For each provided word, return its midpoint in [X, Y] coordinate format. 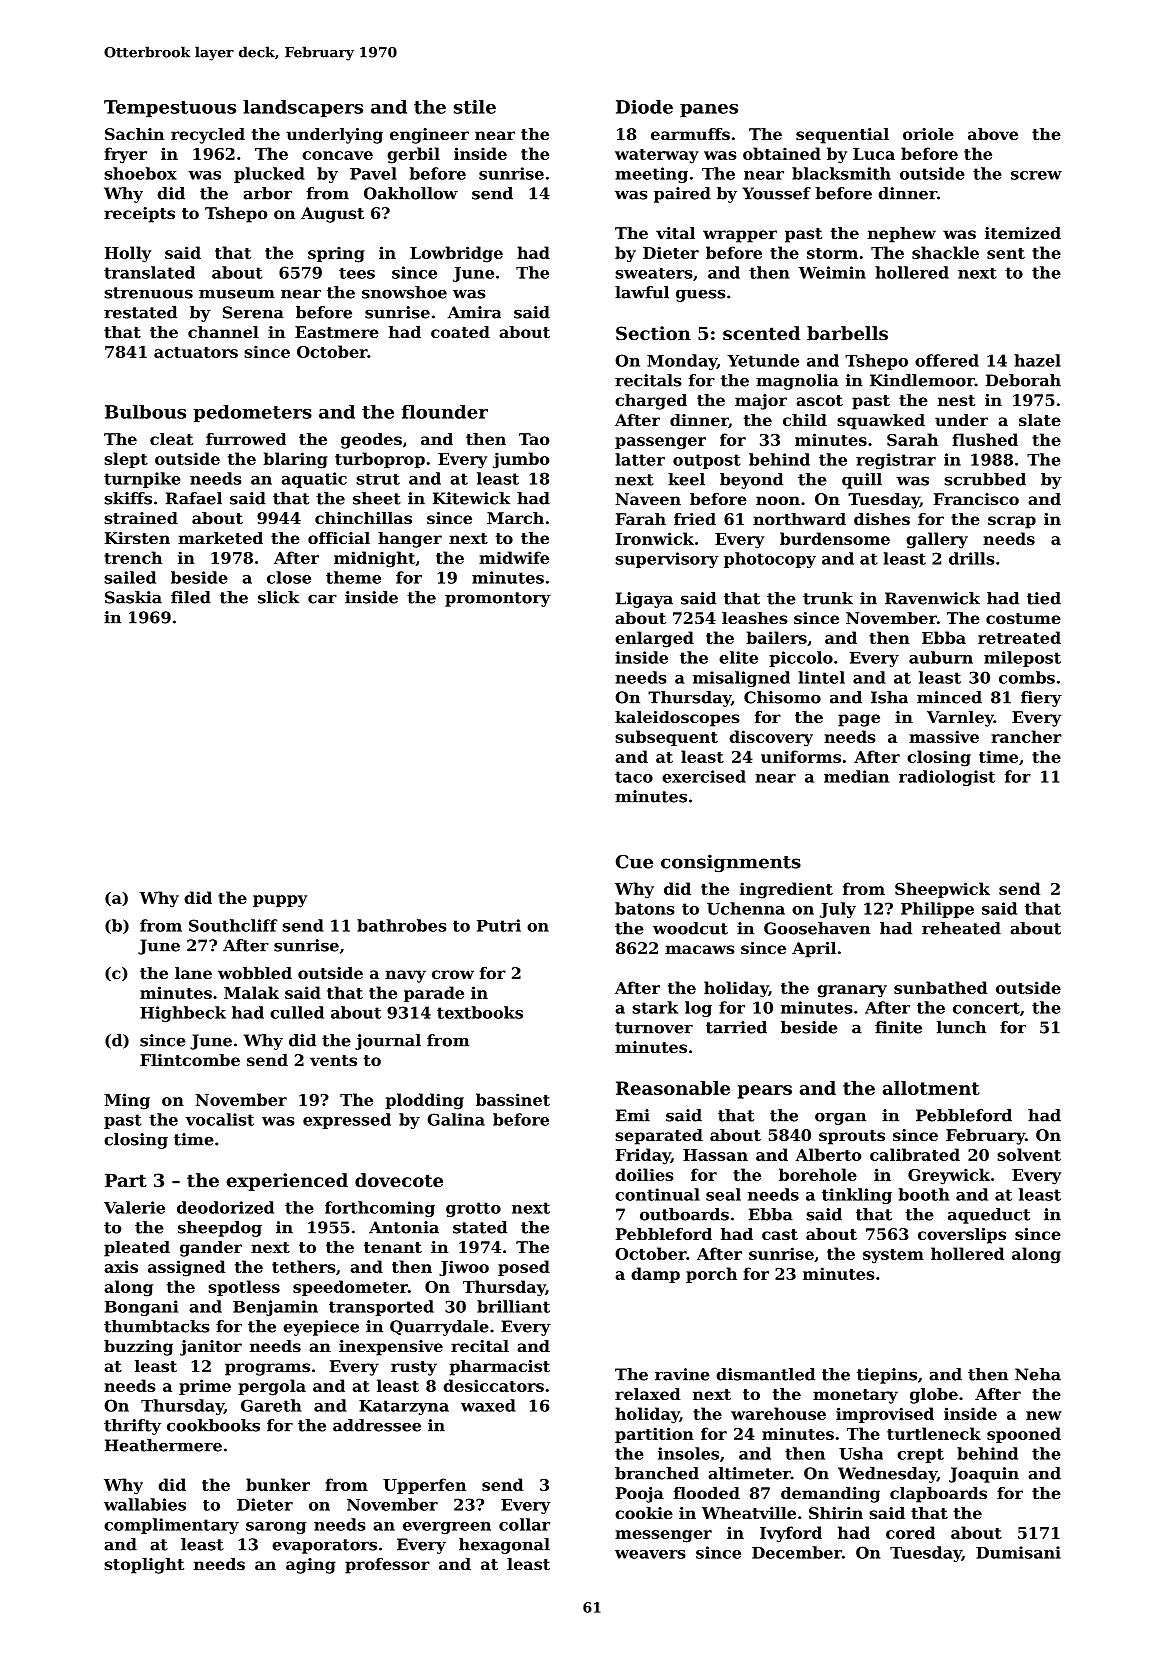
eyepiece [321, 1328]
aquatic [314, 480]
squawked [881, 422]
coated [460, 332]
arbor [267, 193]
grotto [473, 1209]
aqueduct [989, 1216]
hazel [1037, 360]
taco [634, 777]
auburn [941, 657]
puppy [280, 901]
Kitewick [471, 498]
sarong [276, 1528]
